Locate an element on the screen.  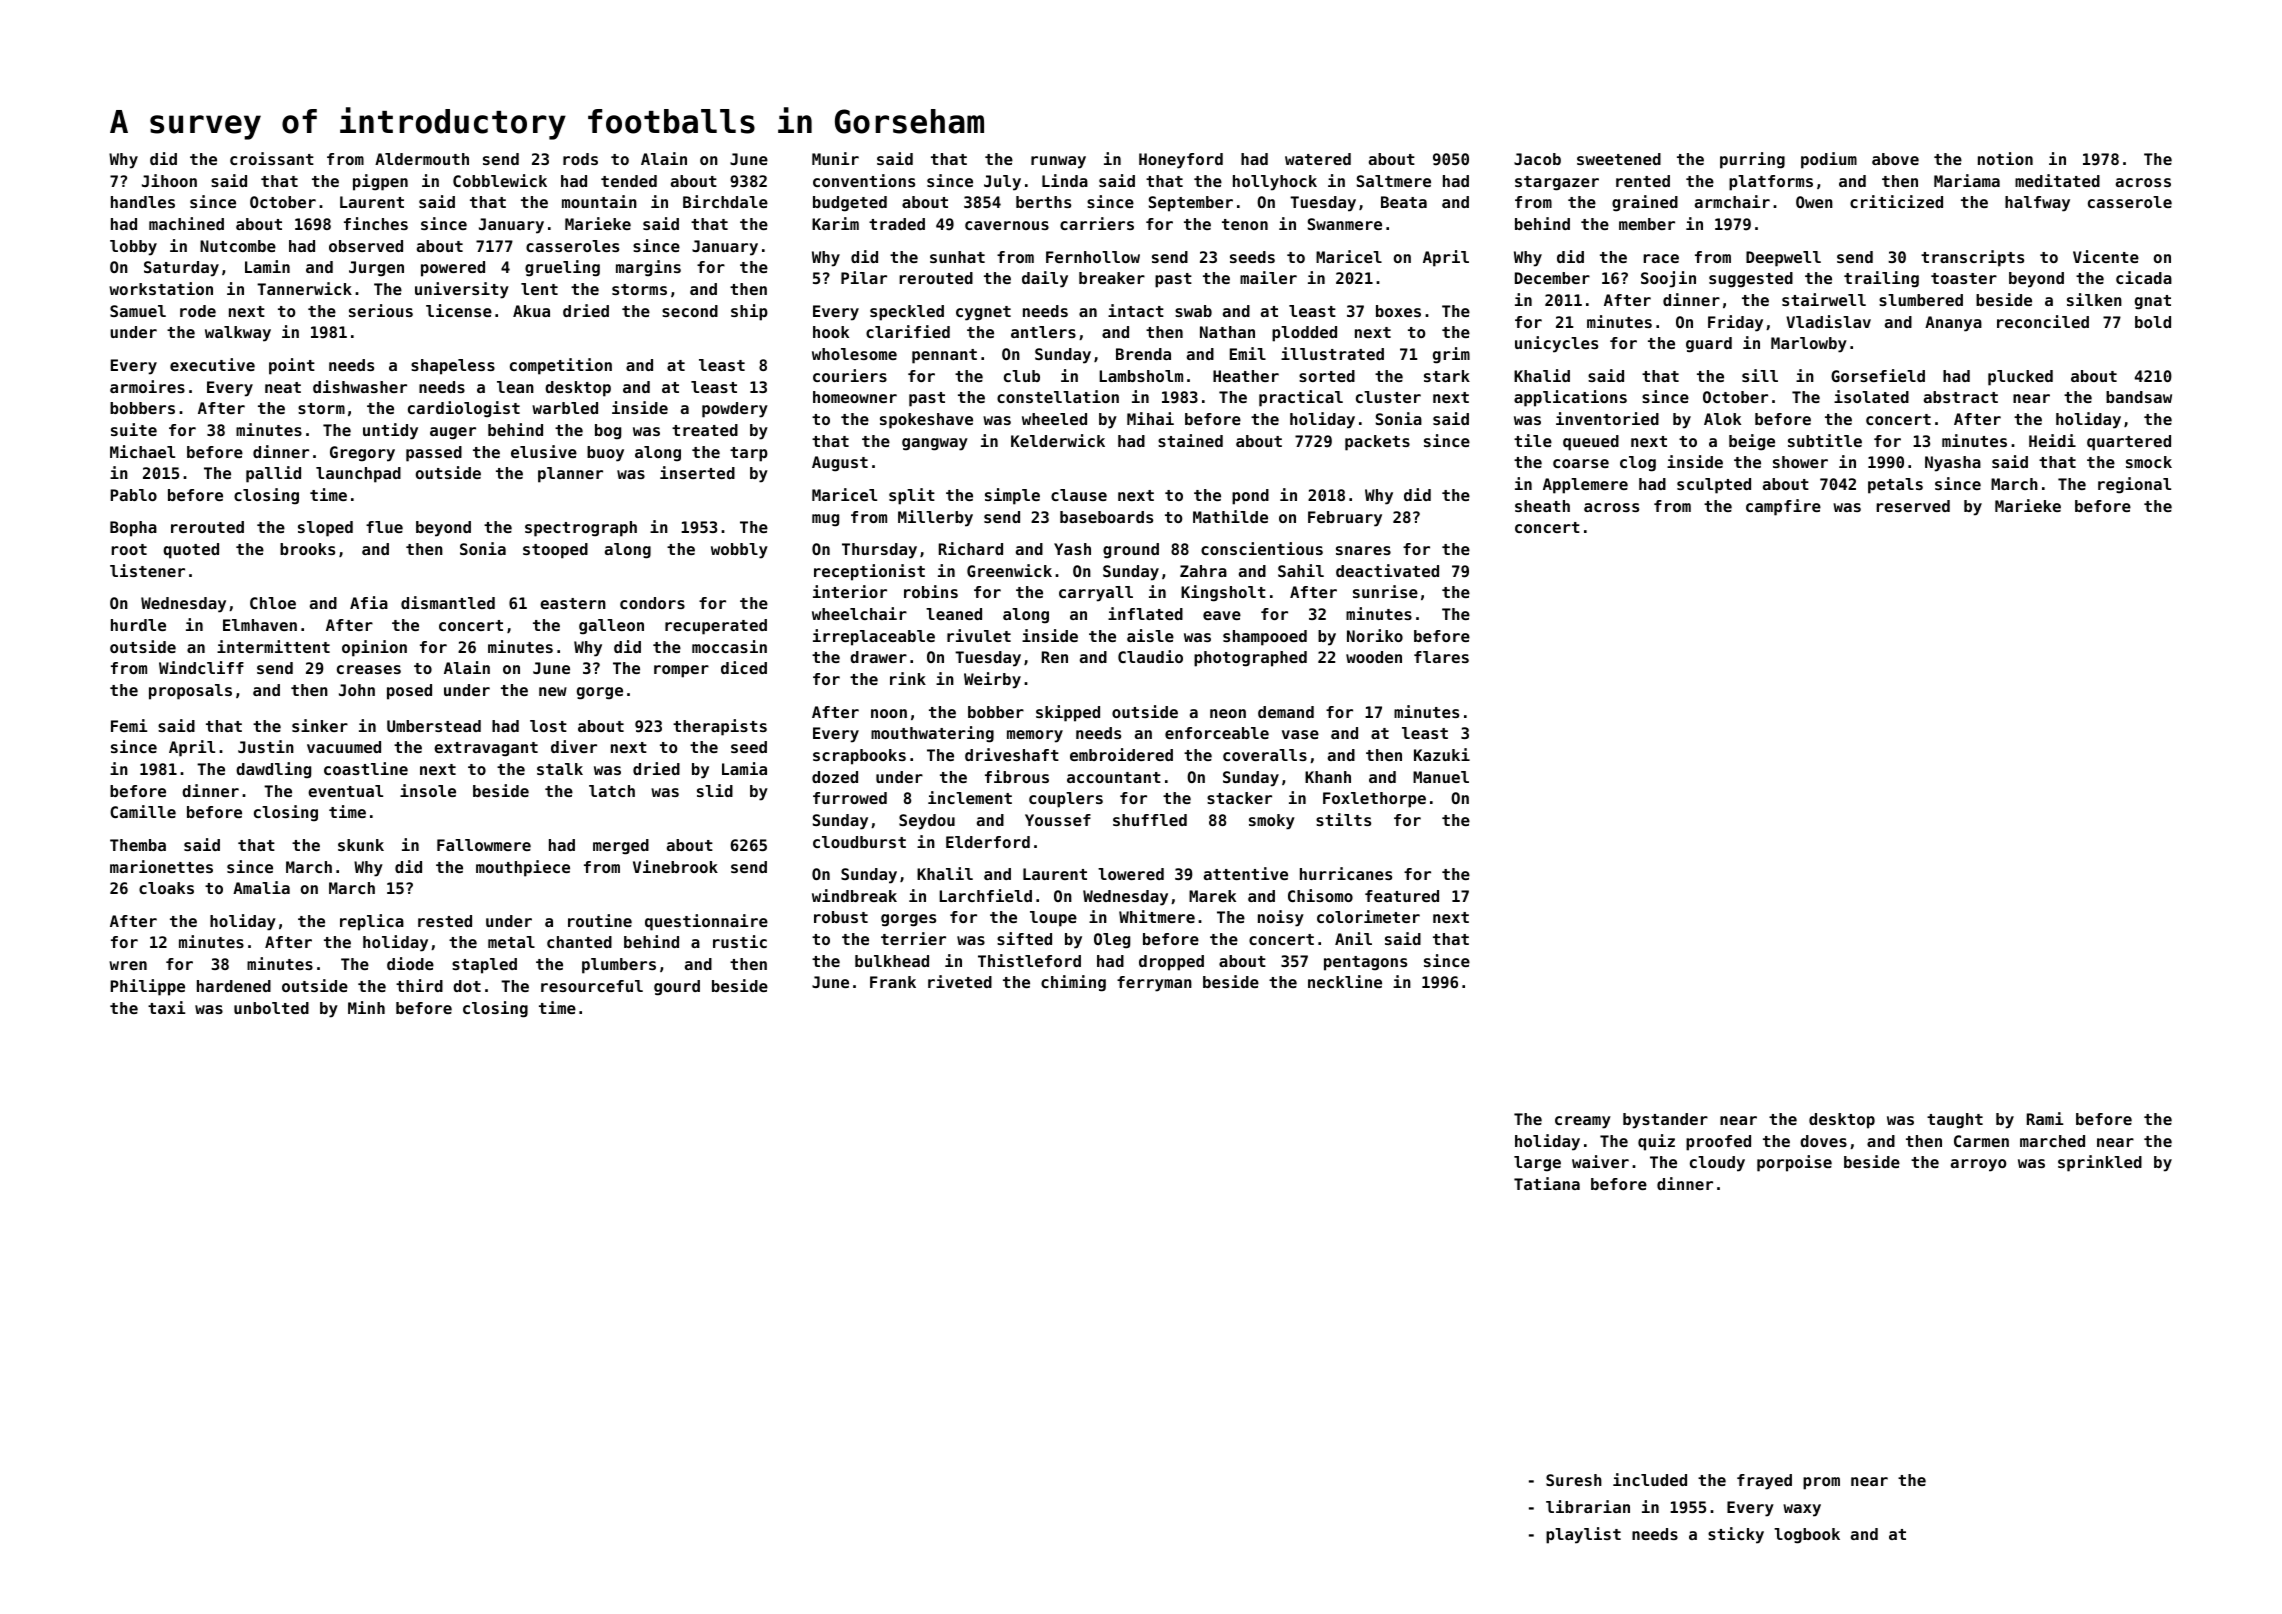
plodded is located at coordinates (1304, 334).
